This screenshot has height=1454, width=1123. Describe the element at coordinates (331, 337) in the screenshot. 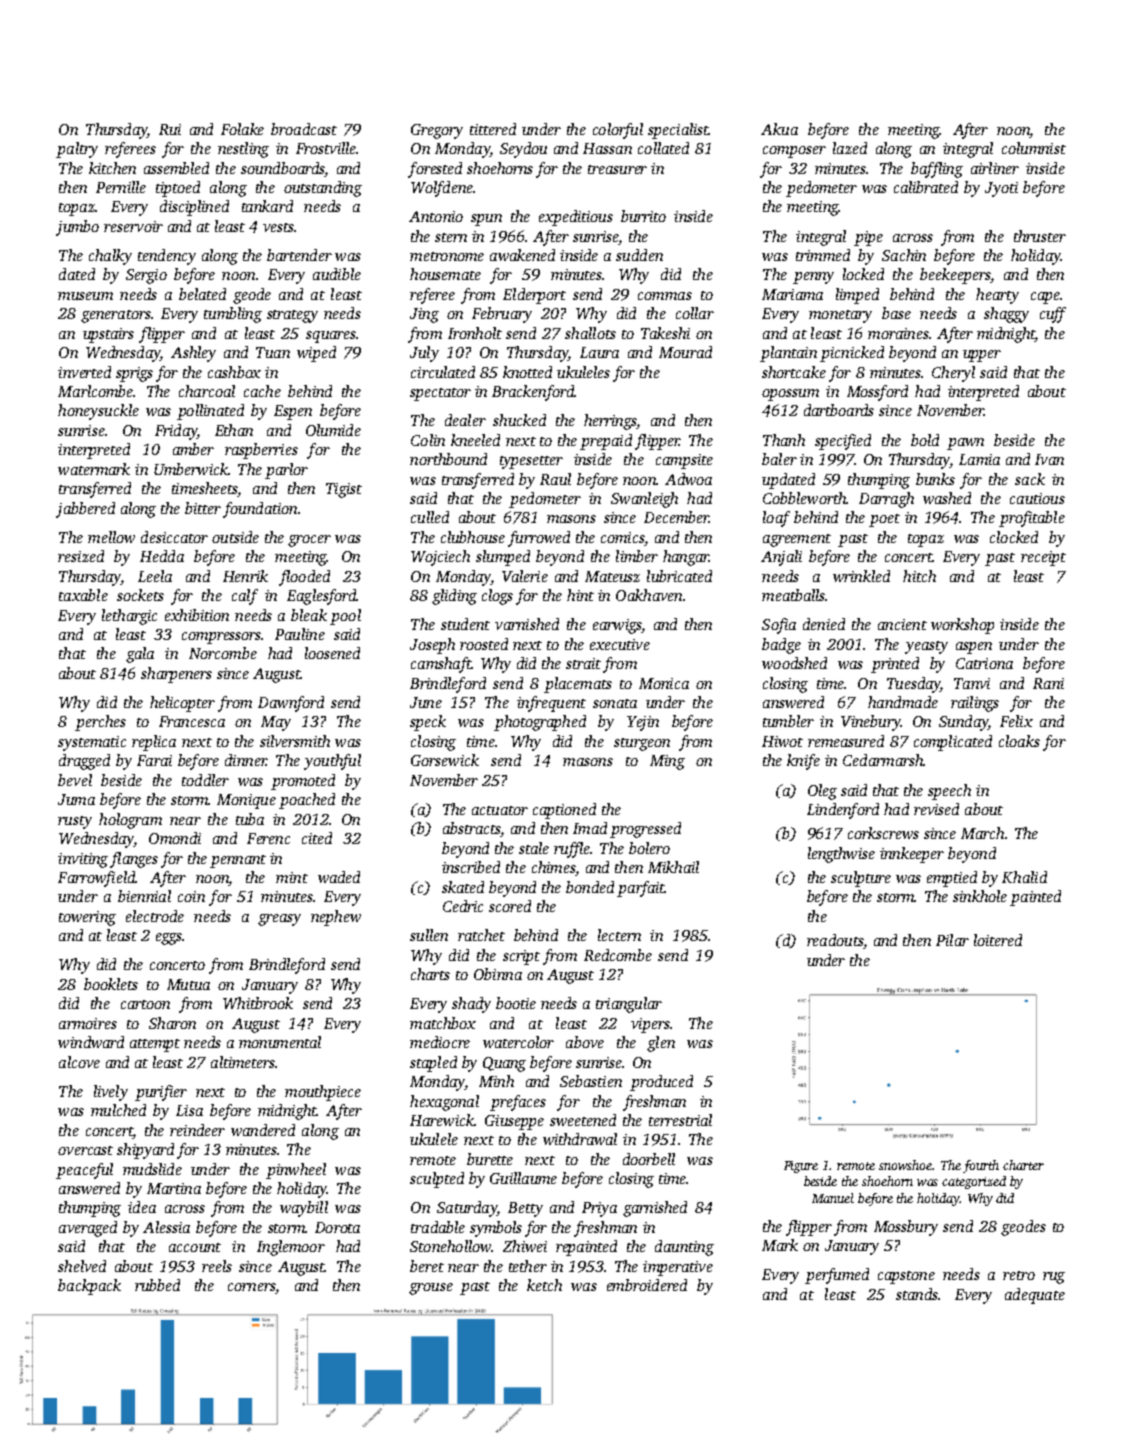

I see `squares` at that location.
